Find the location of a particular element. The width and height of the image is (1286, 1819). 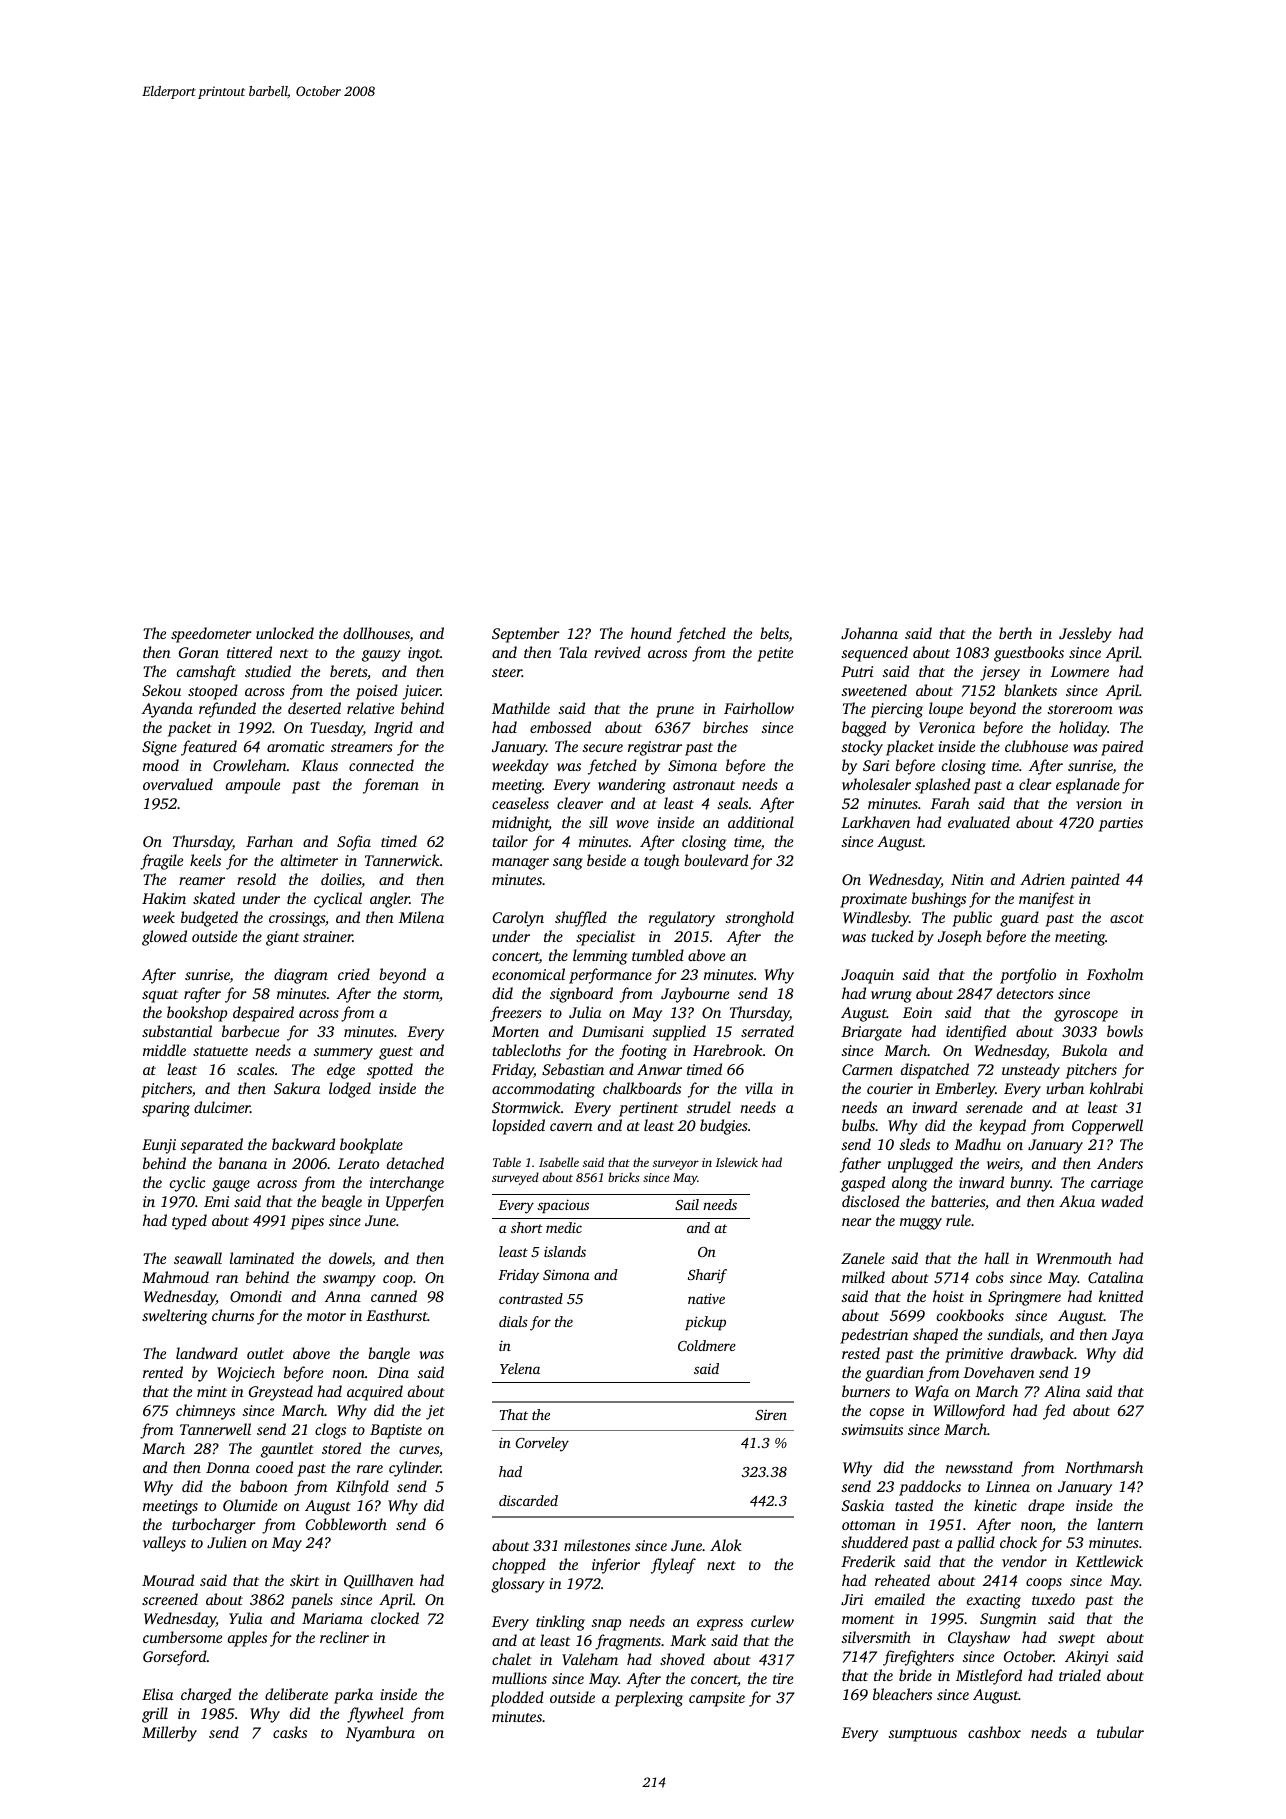

flyleaf is located at coordinates (673, 1566).
